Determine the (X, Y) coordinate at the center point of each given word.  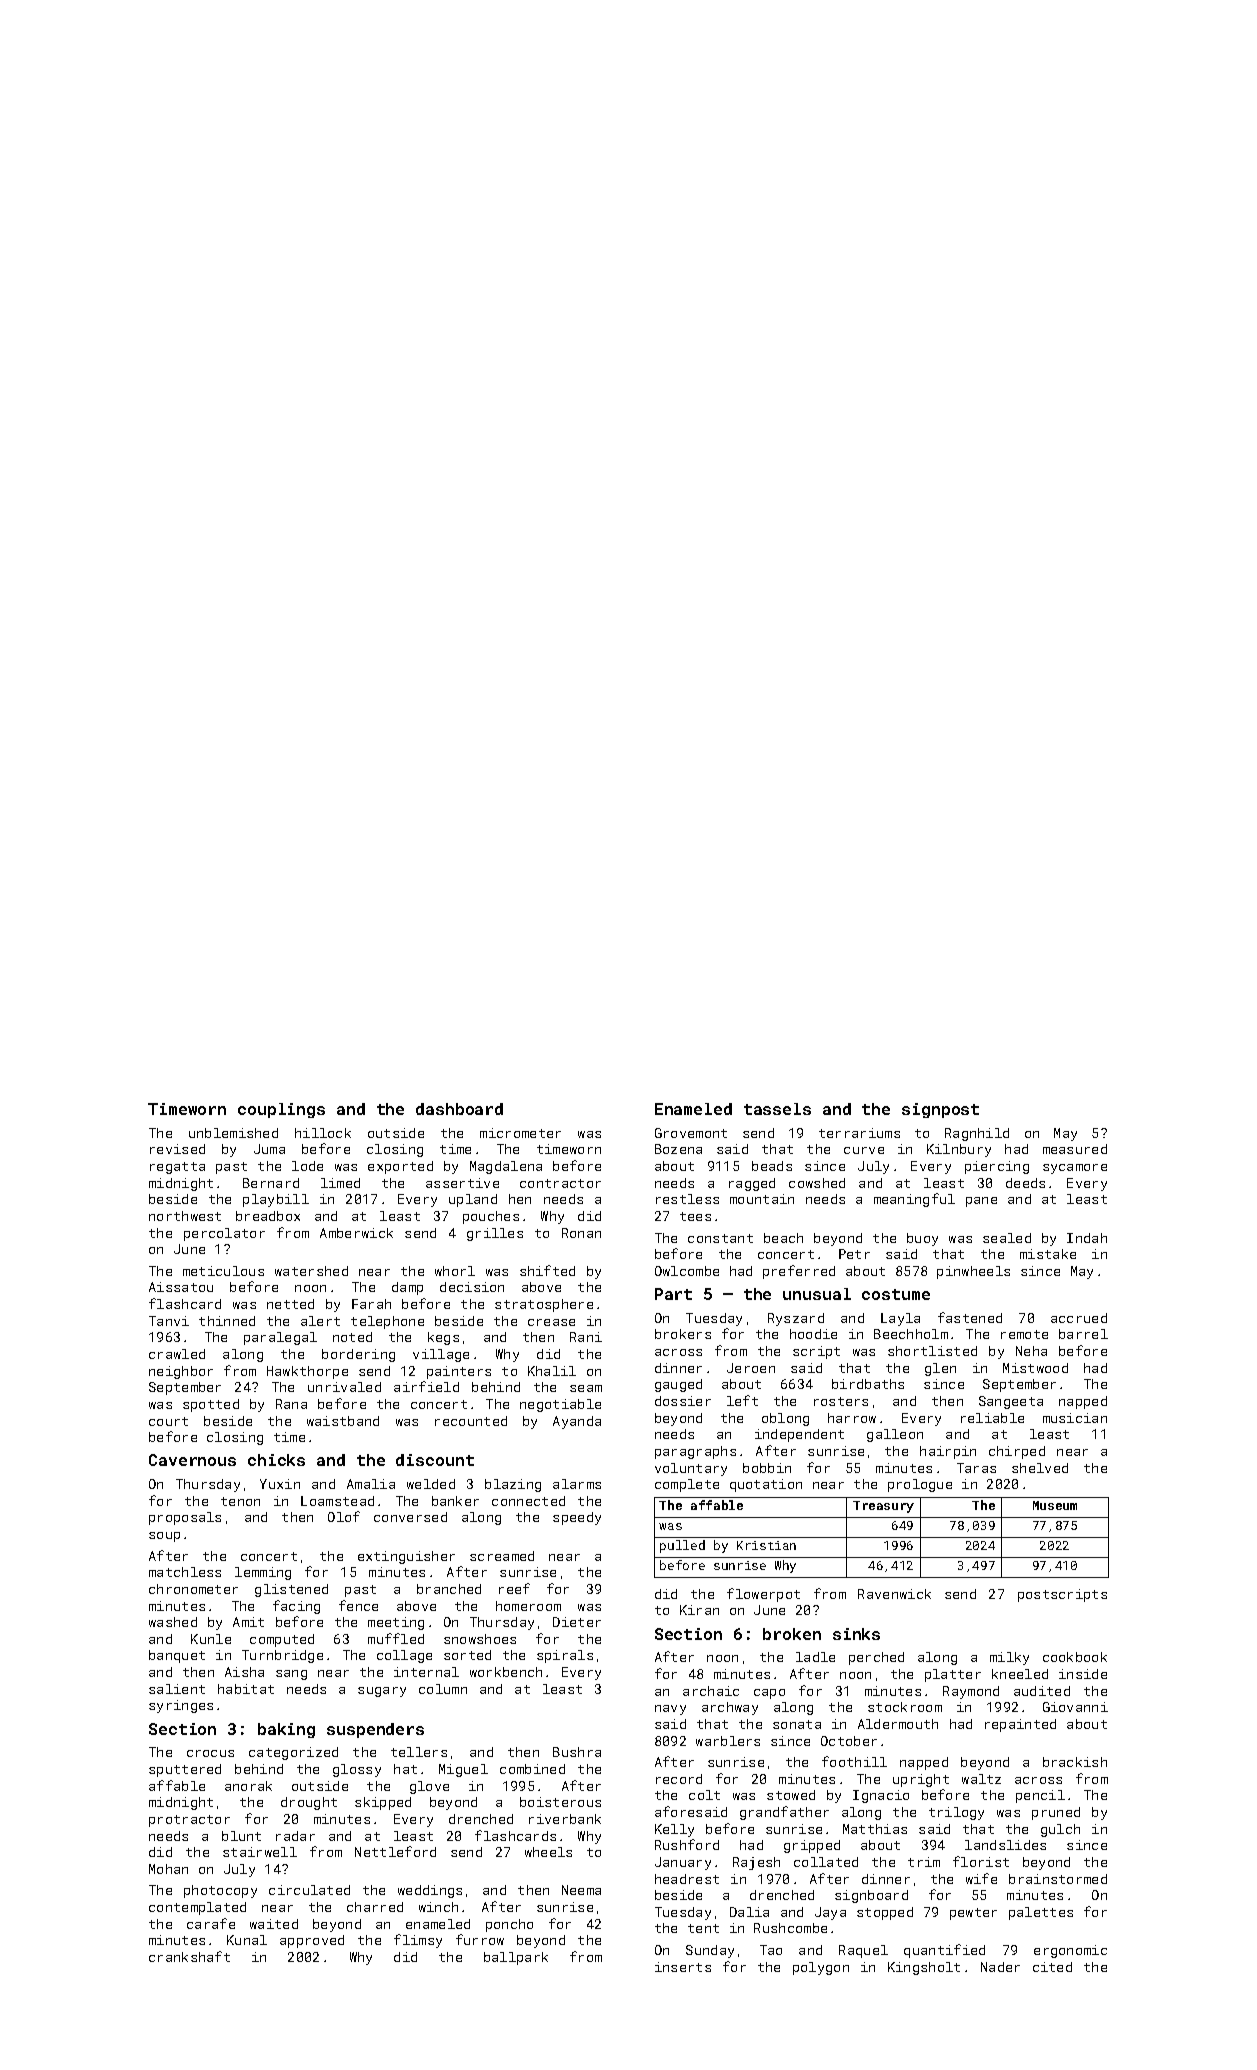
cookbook (1075, 1657)
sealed (1007, 1238)
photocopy (220, 1891)
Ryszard (796, 1319)
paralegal (280, 1338)
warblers (728, 1741)
